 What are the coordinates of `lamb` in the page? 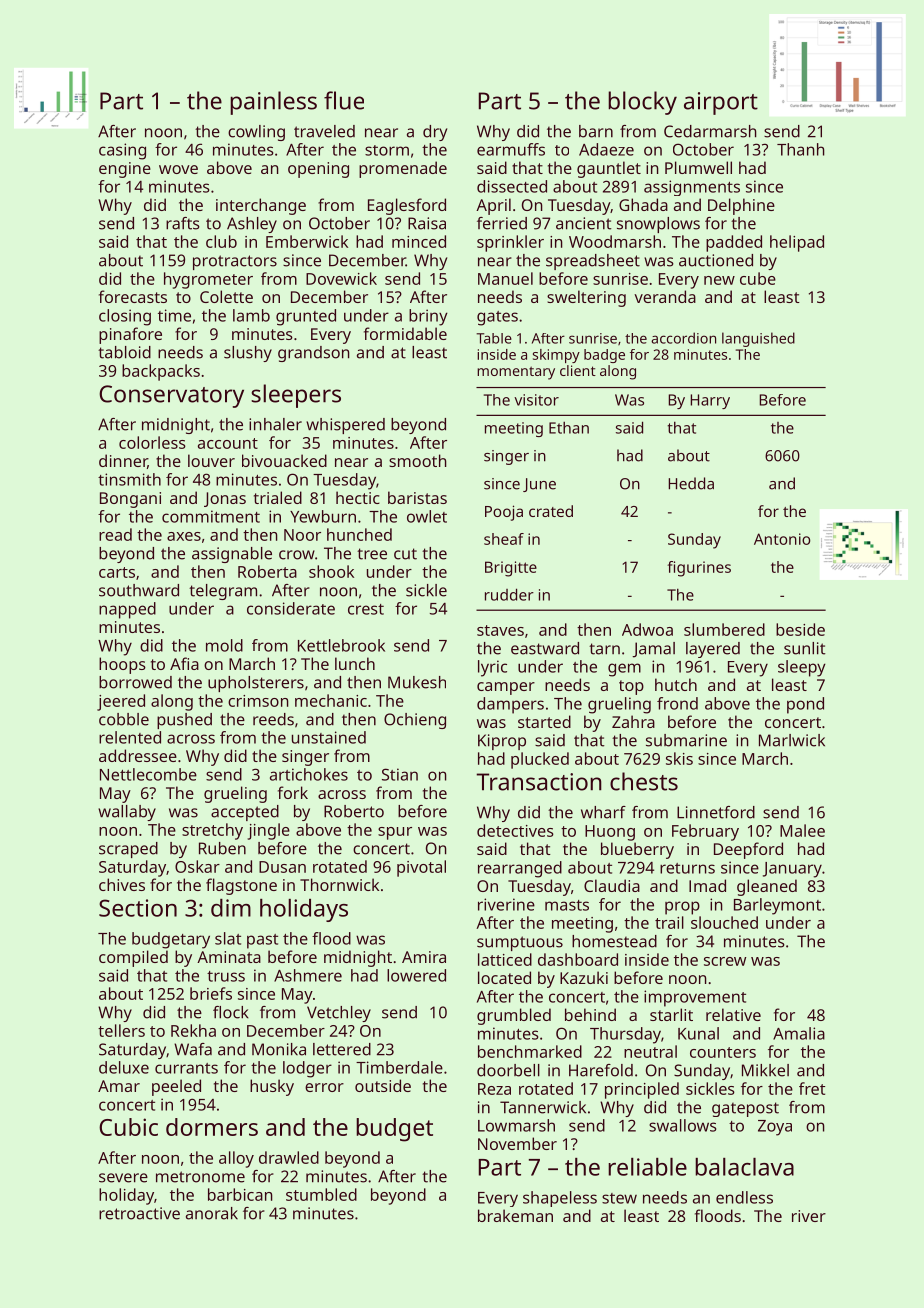 It's located at (251, 315).
